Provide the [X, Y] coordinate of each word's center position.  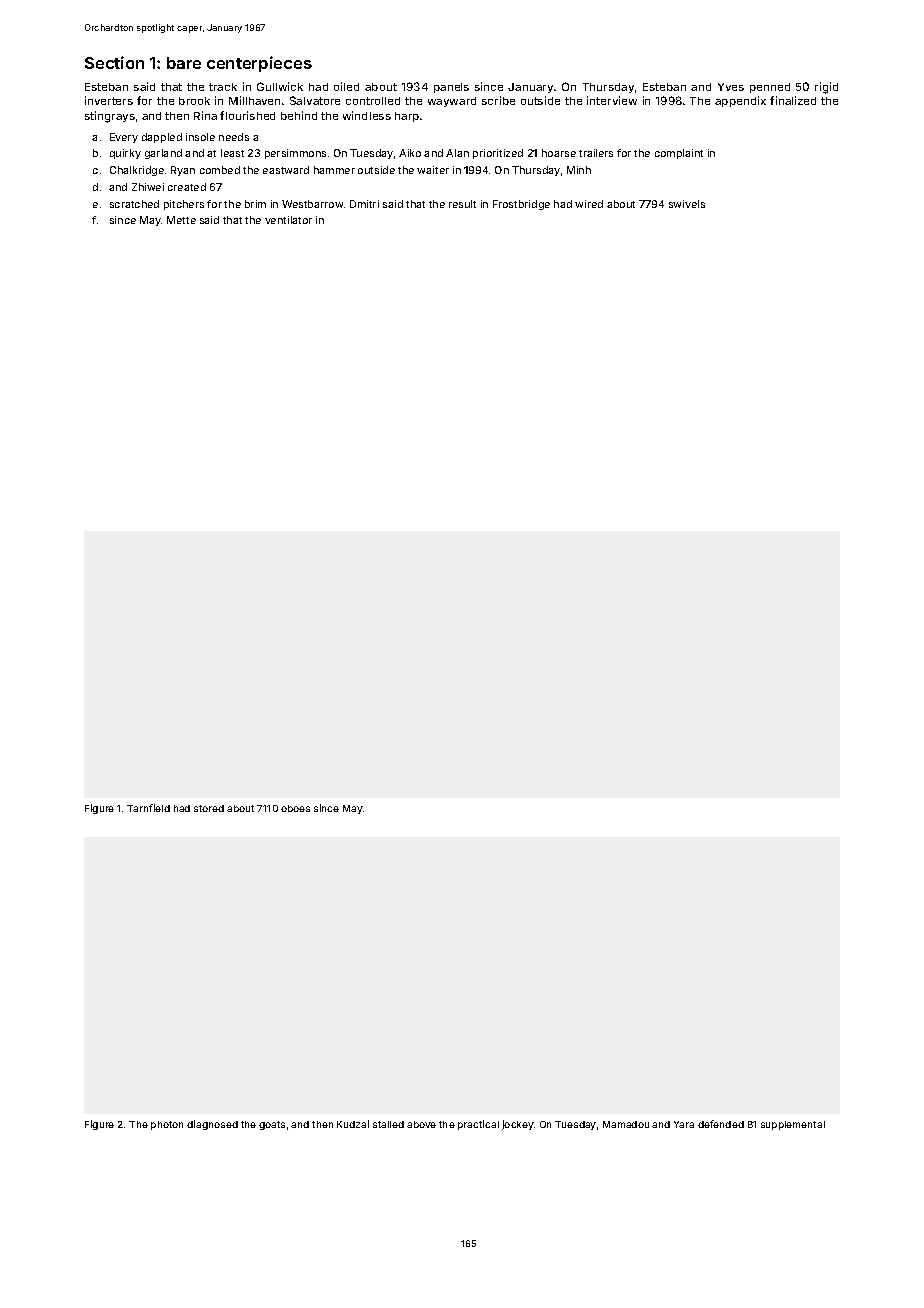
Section [114, 62]
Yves [731, 87]
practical [478, 1125]
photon [167, 1125]
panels [451, 88]
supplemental [793, 1125]
